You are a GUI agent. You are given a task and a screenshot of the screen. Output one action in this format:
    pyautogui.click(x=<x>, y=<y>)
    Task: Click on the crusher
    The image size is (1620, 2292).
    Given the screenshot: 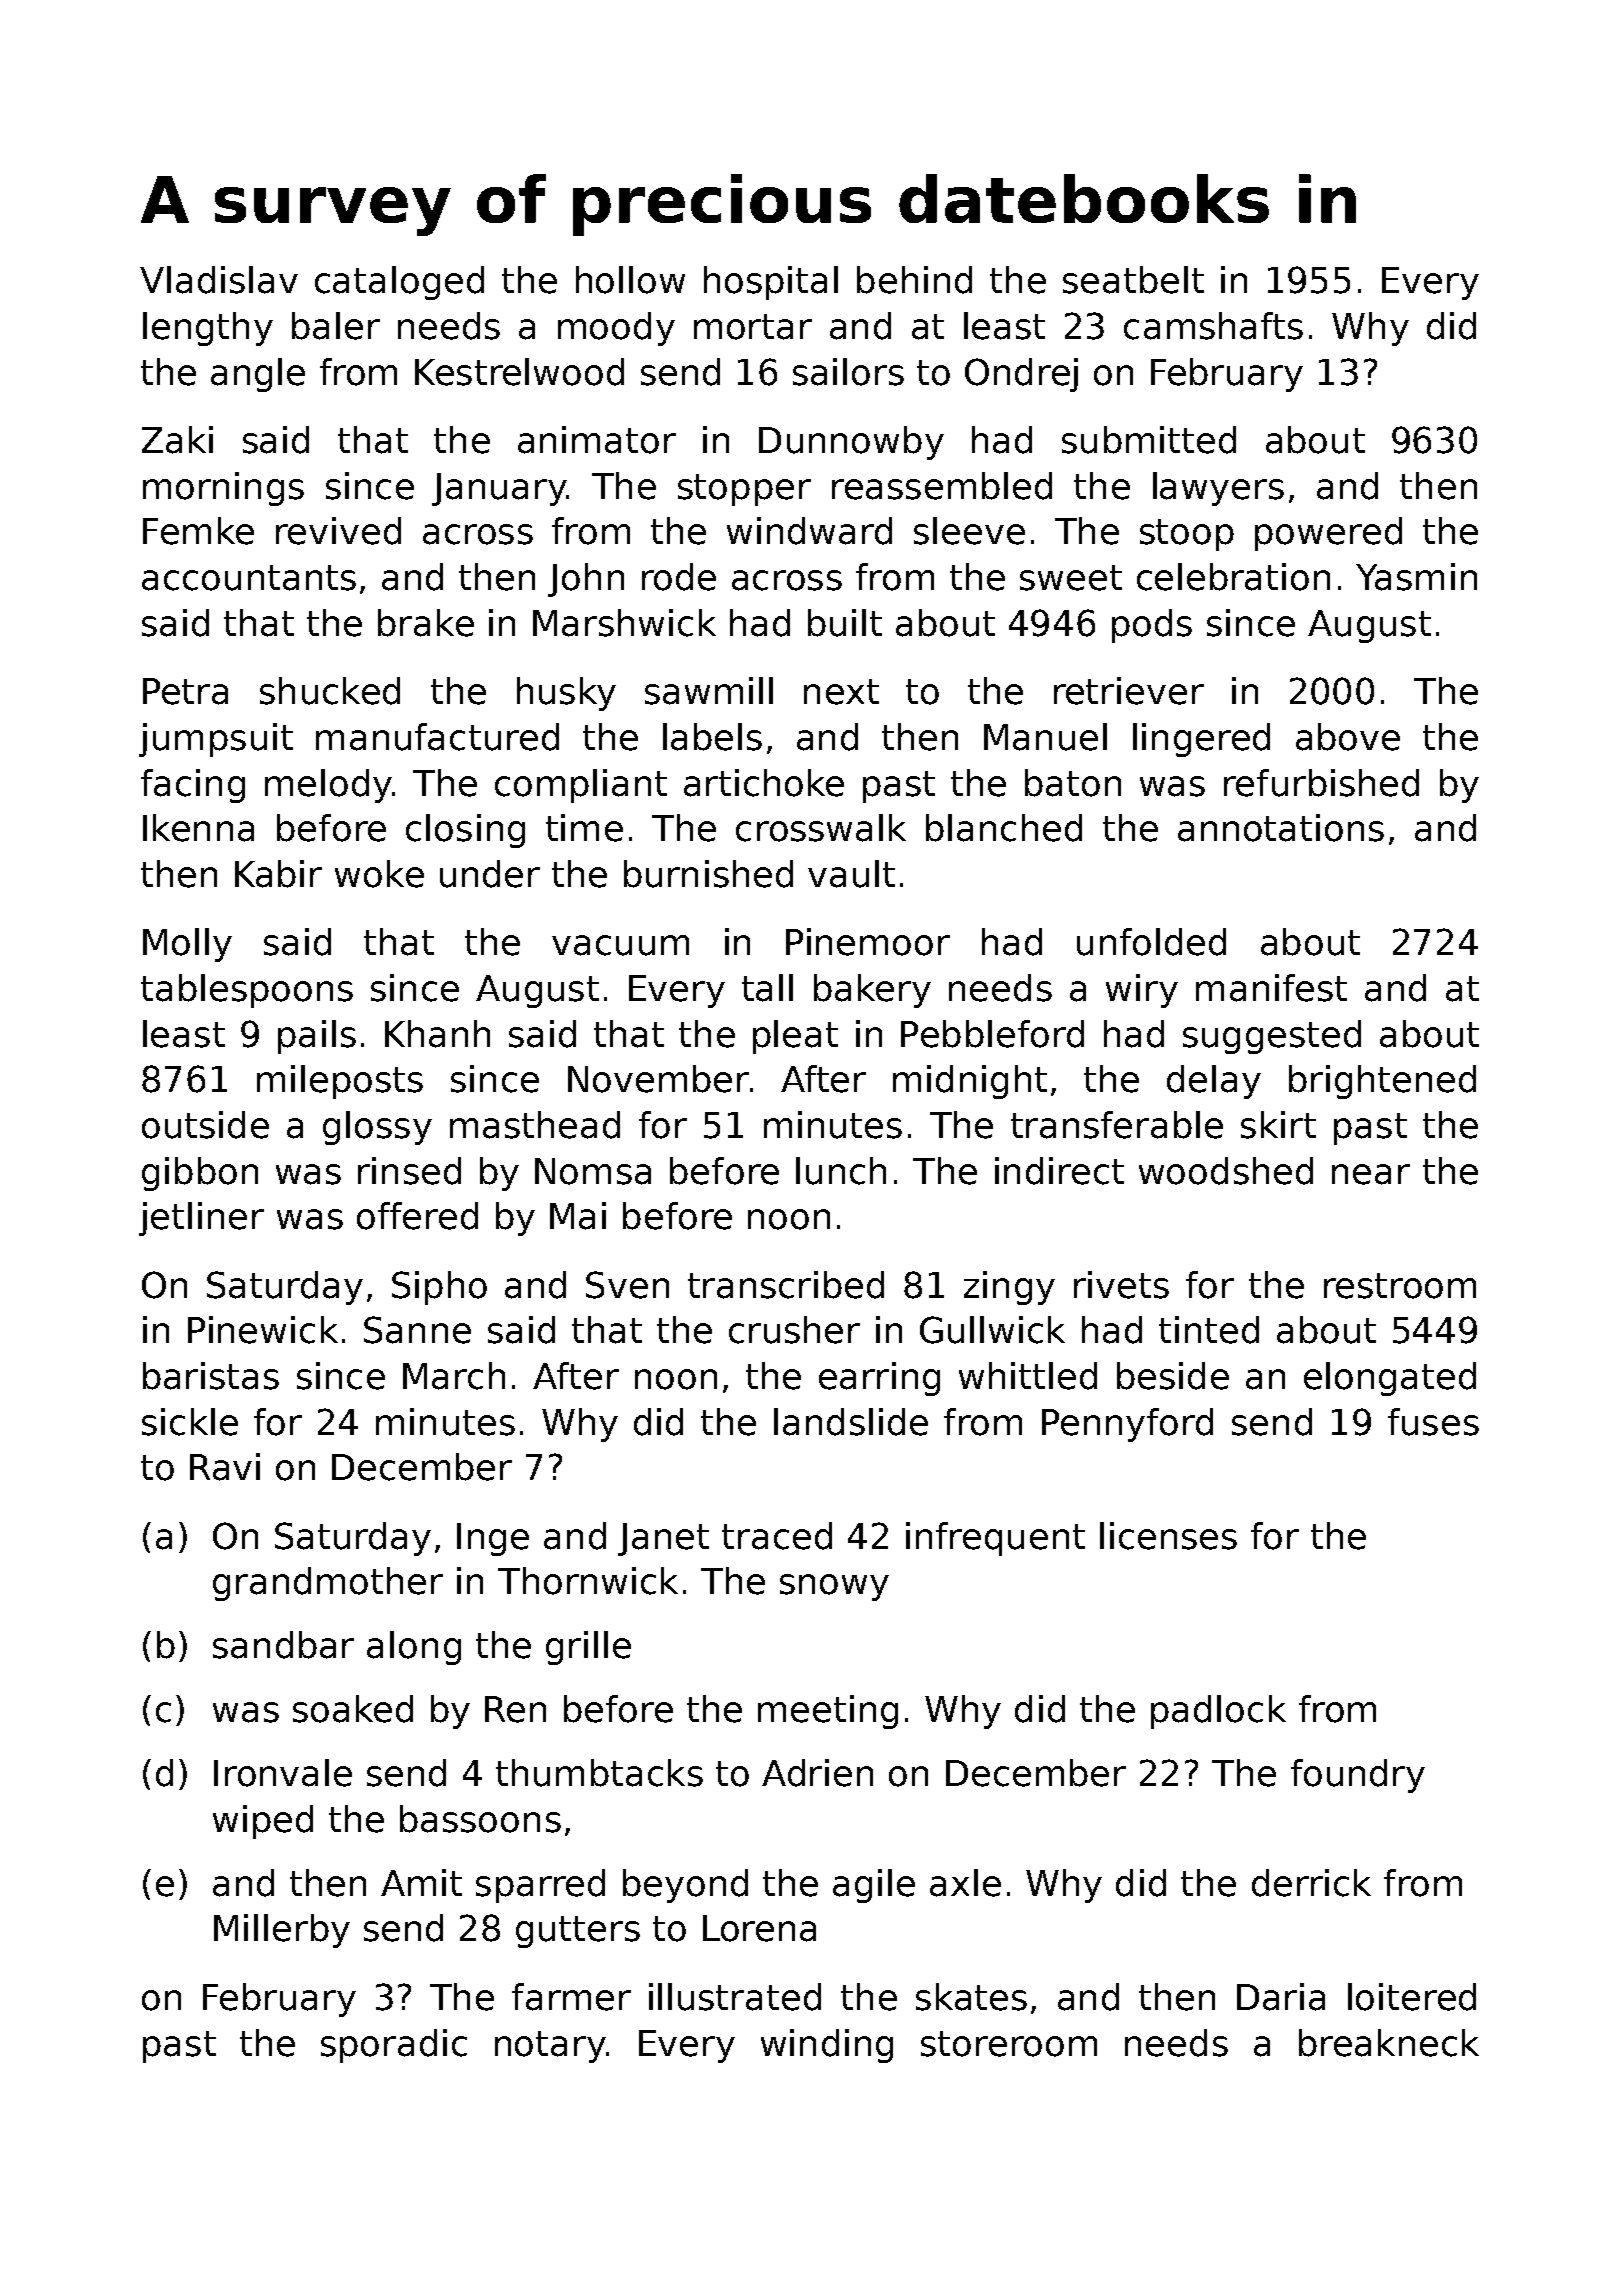 What is the action you would take?
    pyautogui.click(x=794, y=1330)
